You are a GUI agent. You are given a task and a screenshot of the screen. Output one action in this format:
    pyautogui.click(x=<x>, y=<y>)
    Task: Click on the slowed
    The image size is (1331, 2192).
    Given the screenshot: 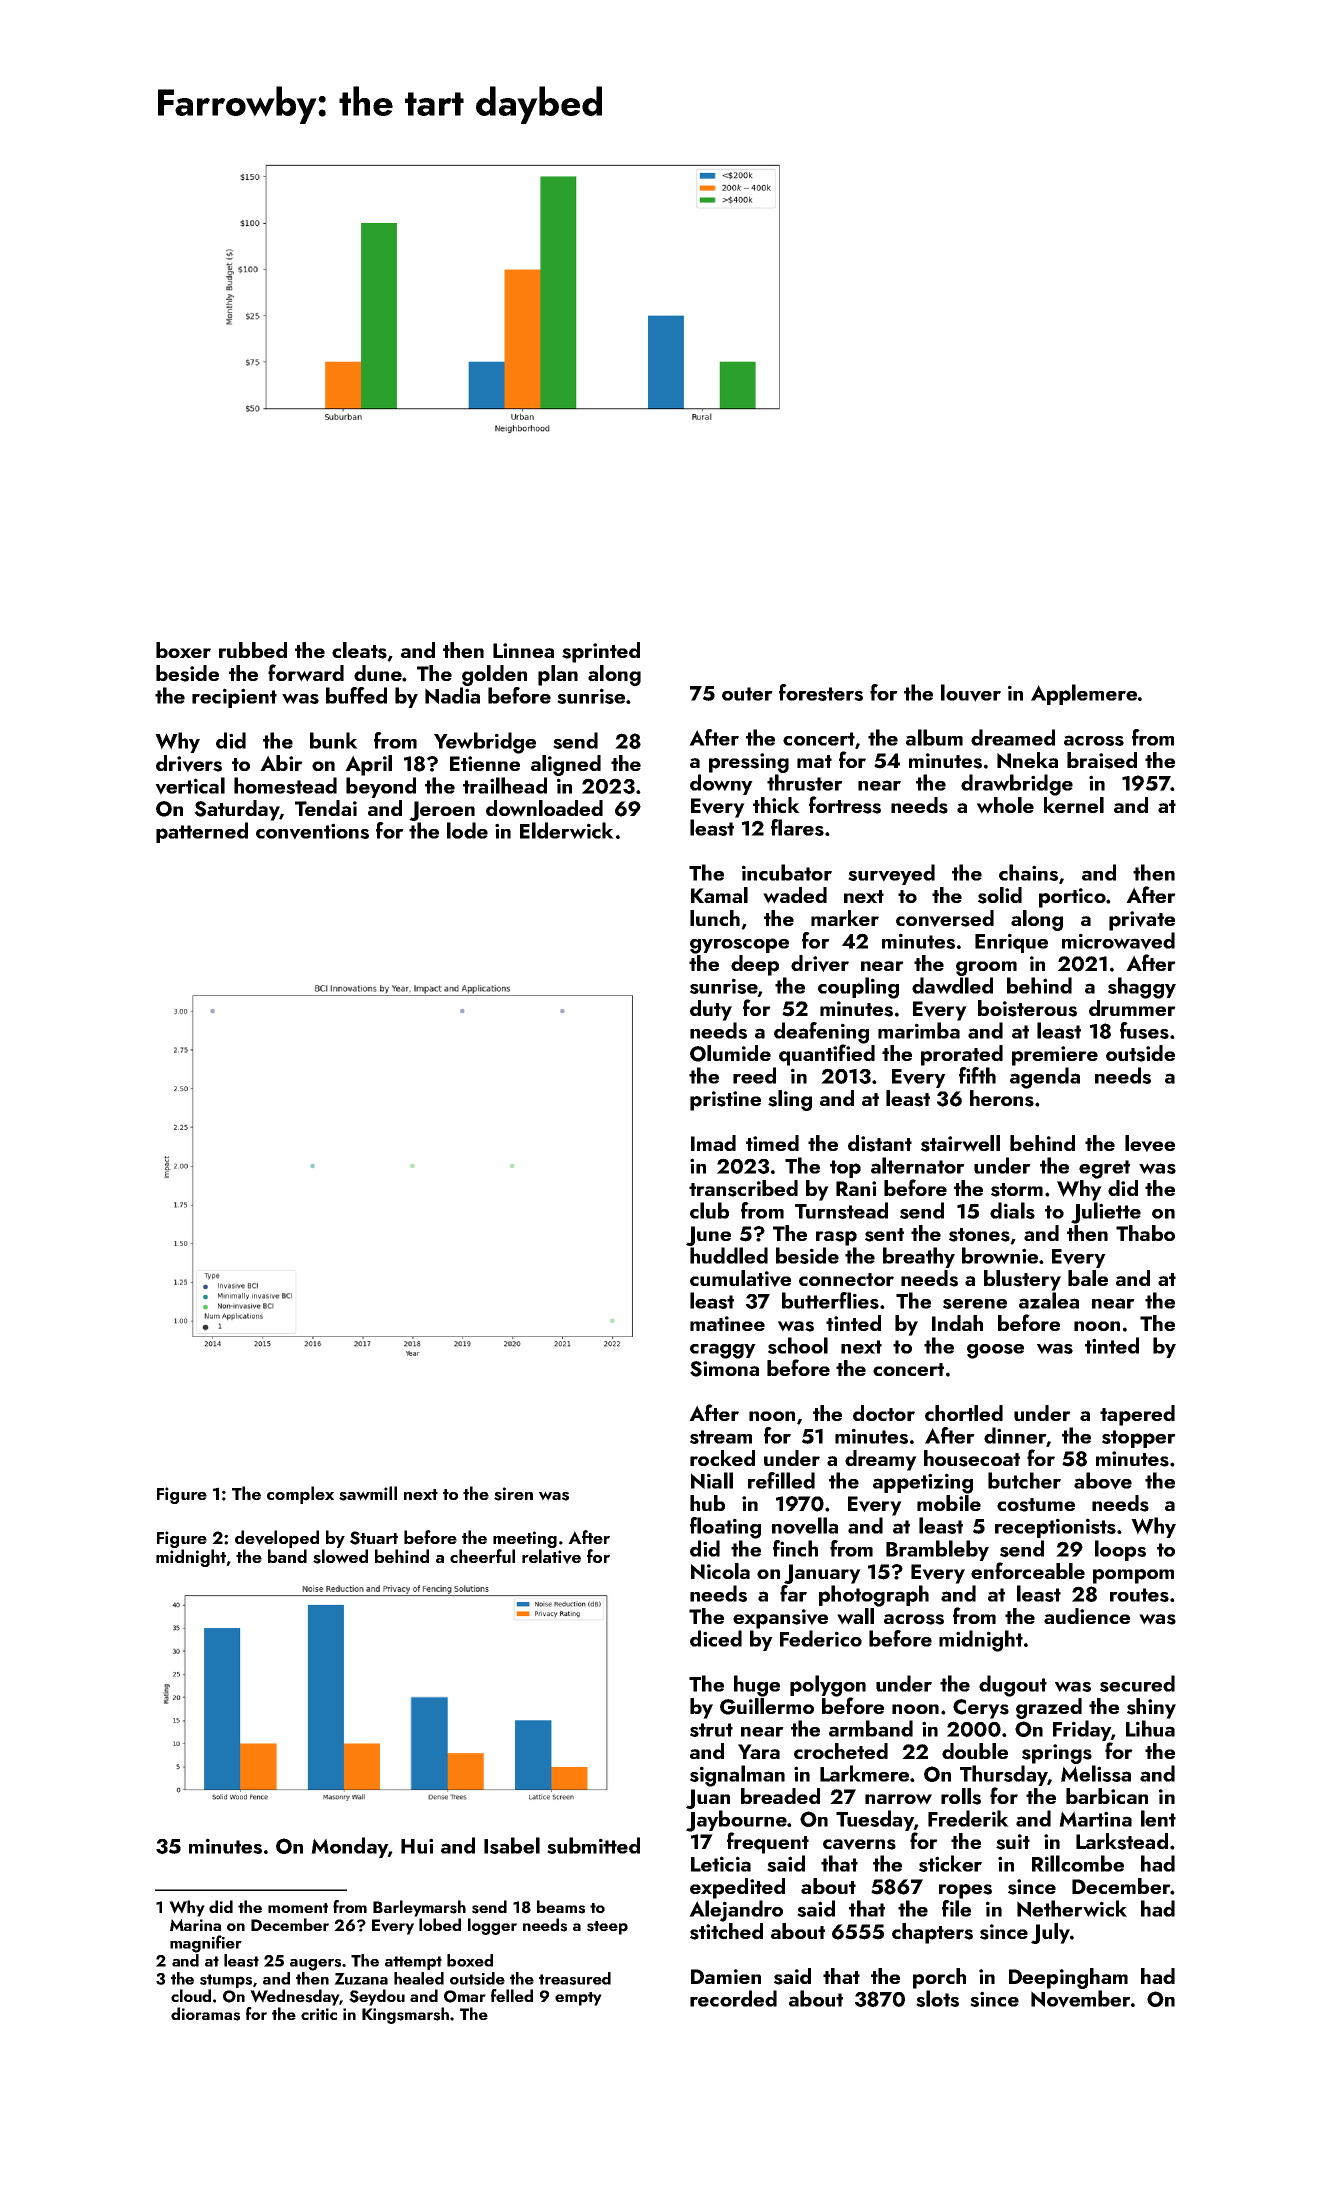 What is the action you would take?
    pyautogui.click(x=340, y=1556)
